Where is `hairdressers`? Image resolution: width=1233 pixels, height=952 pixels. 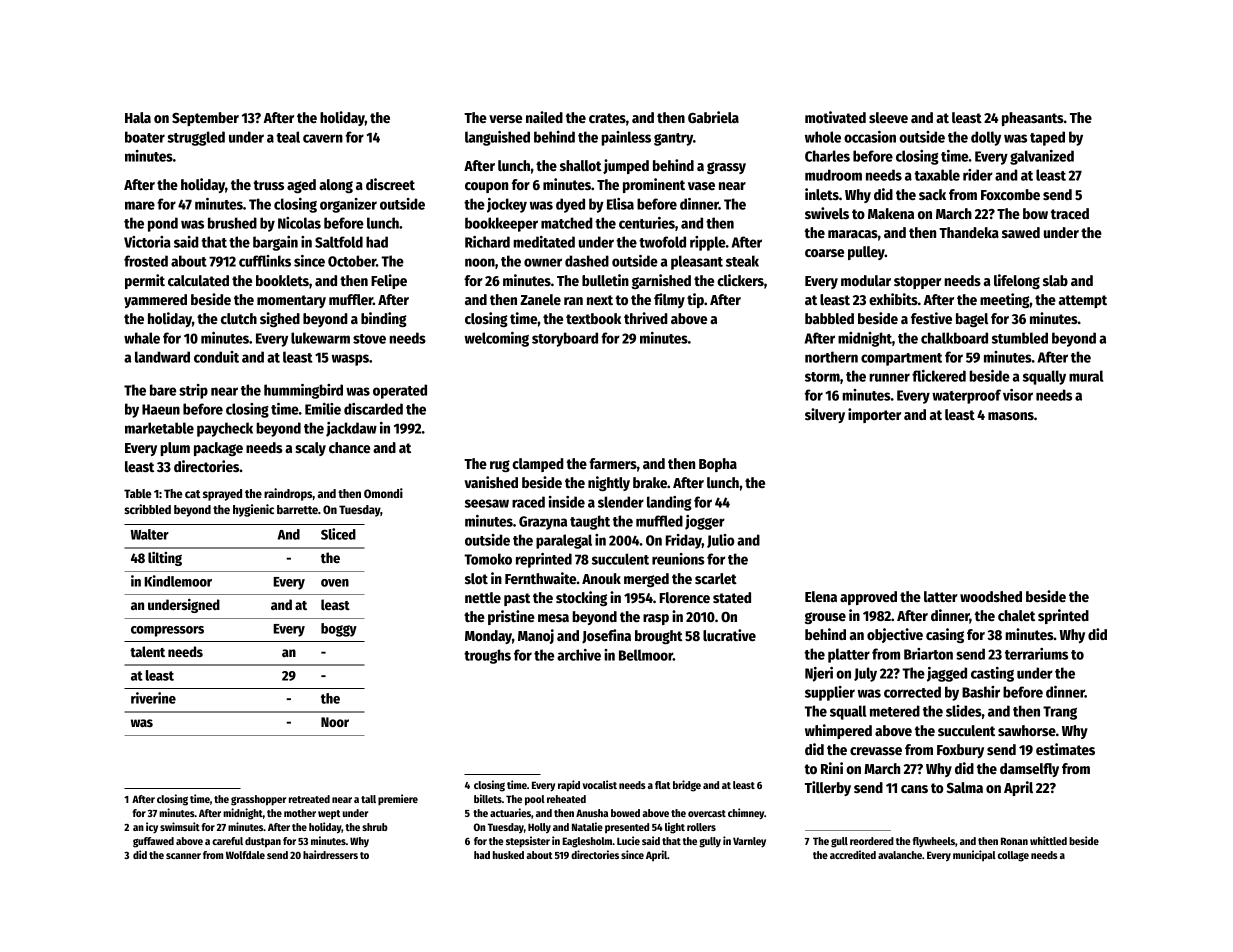 hairdressers is located at coordinates (330, 854).
